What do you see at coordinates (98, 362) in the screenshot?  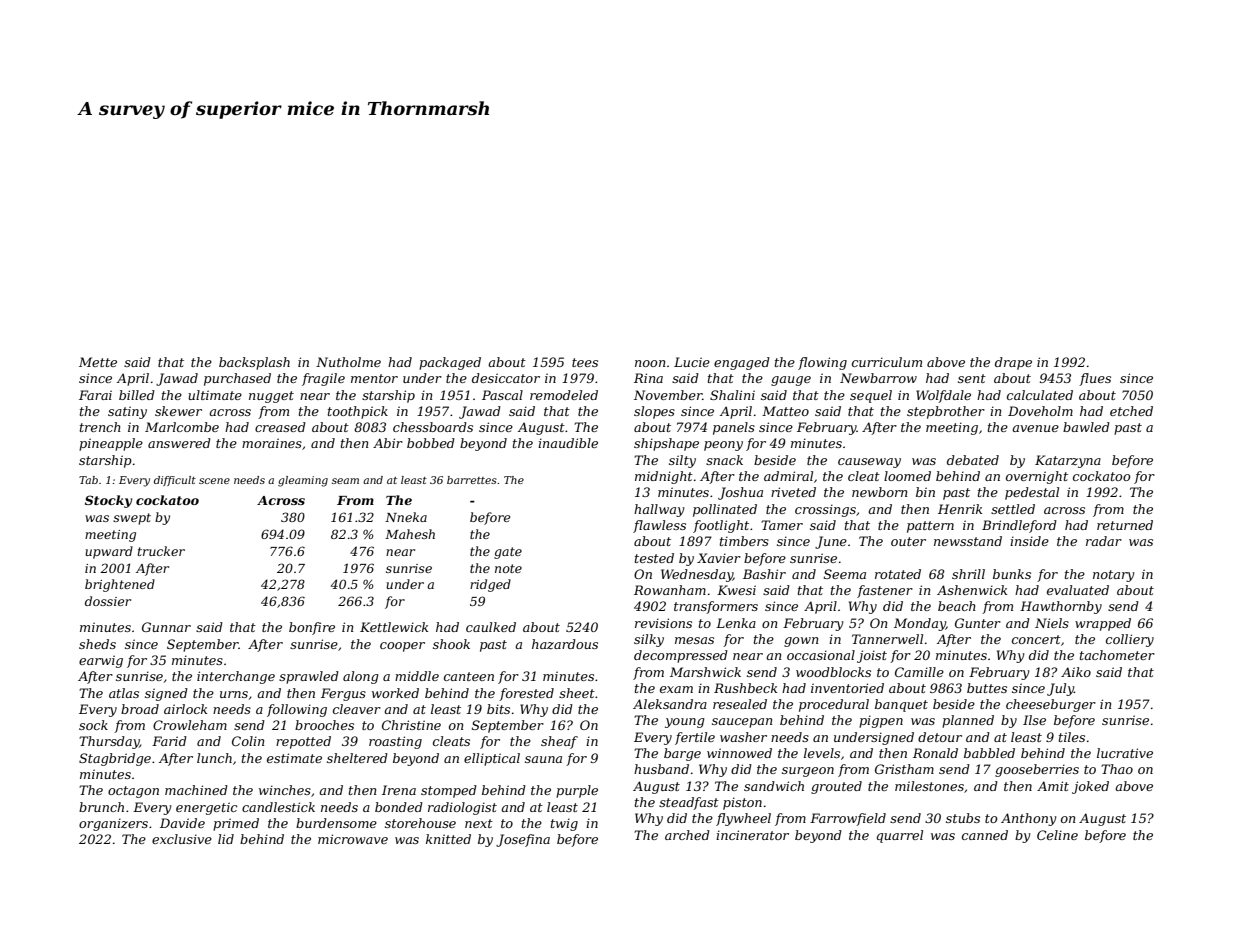 I see `Mette` at bounding box center [98, 362].
